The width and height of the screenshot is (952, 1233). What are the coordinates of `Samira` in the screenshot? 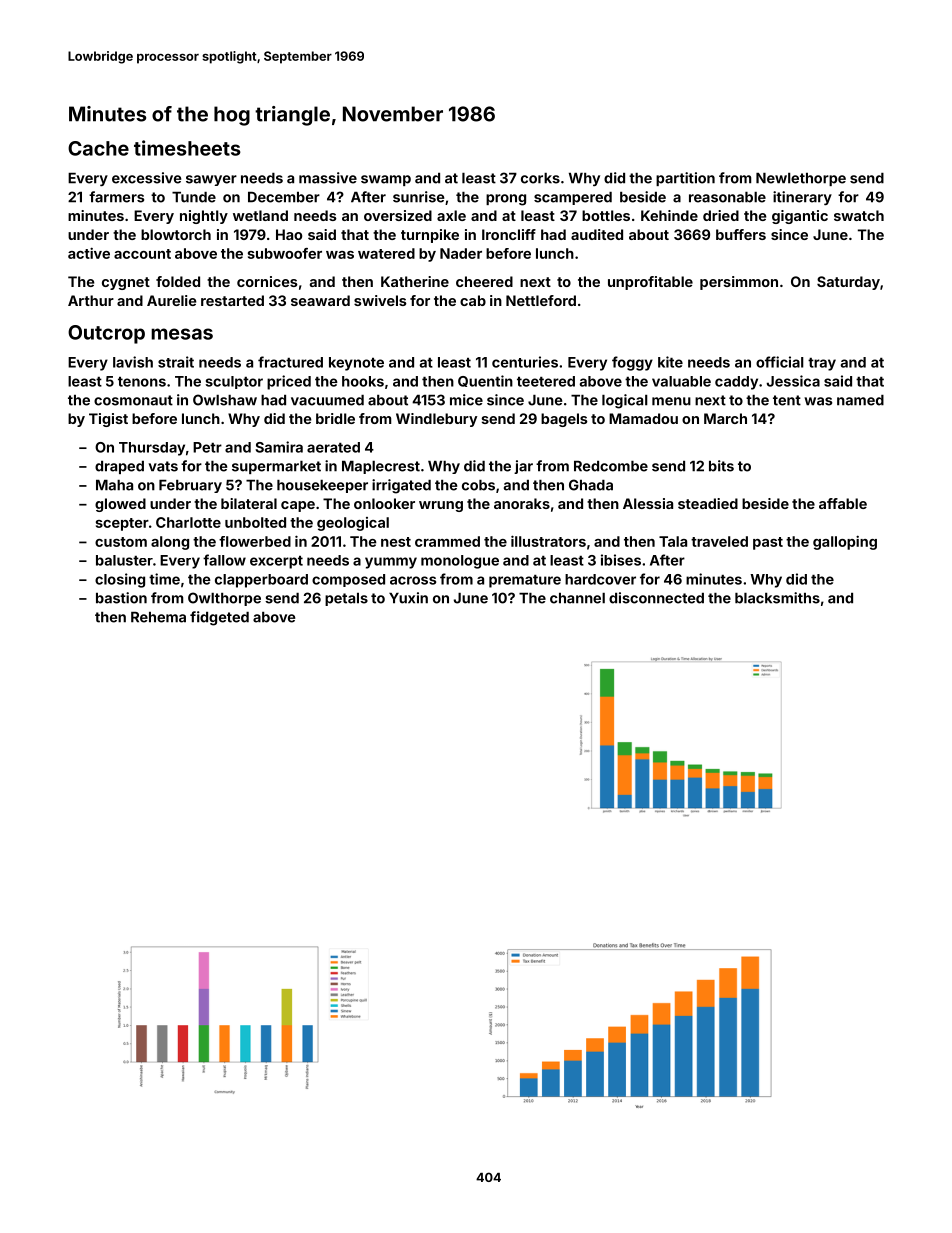 It's located at (279, 447).
